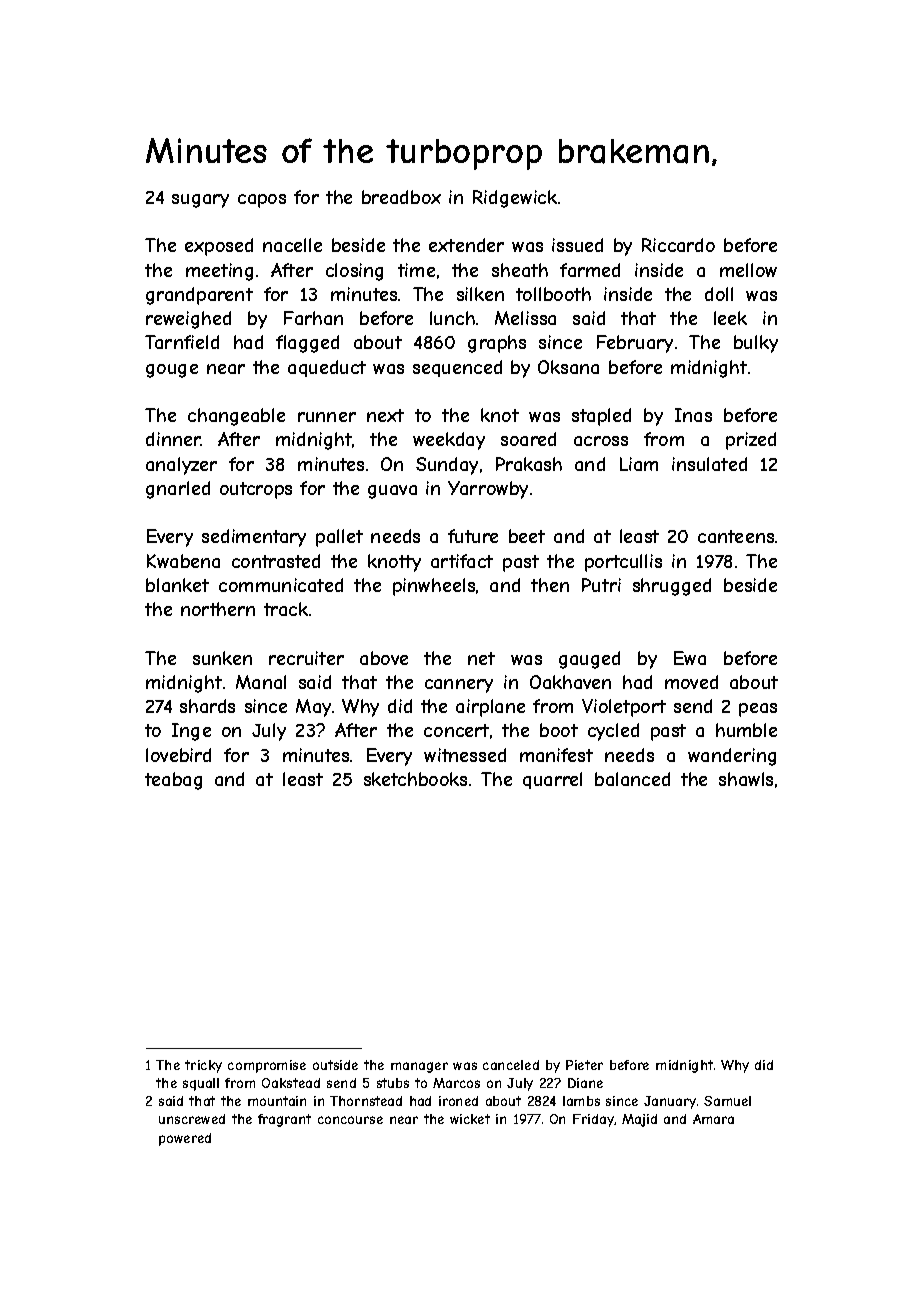  Describe the element at coordinates (593, 1120) in the page. I see `Friday` at that location.
